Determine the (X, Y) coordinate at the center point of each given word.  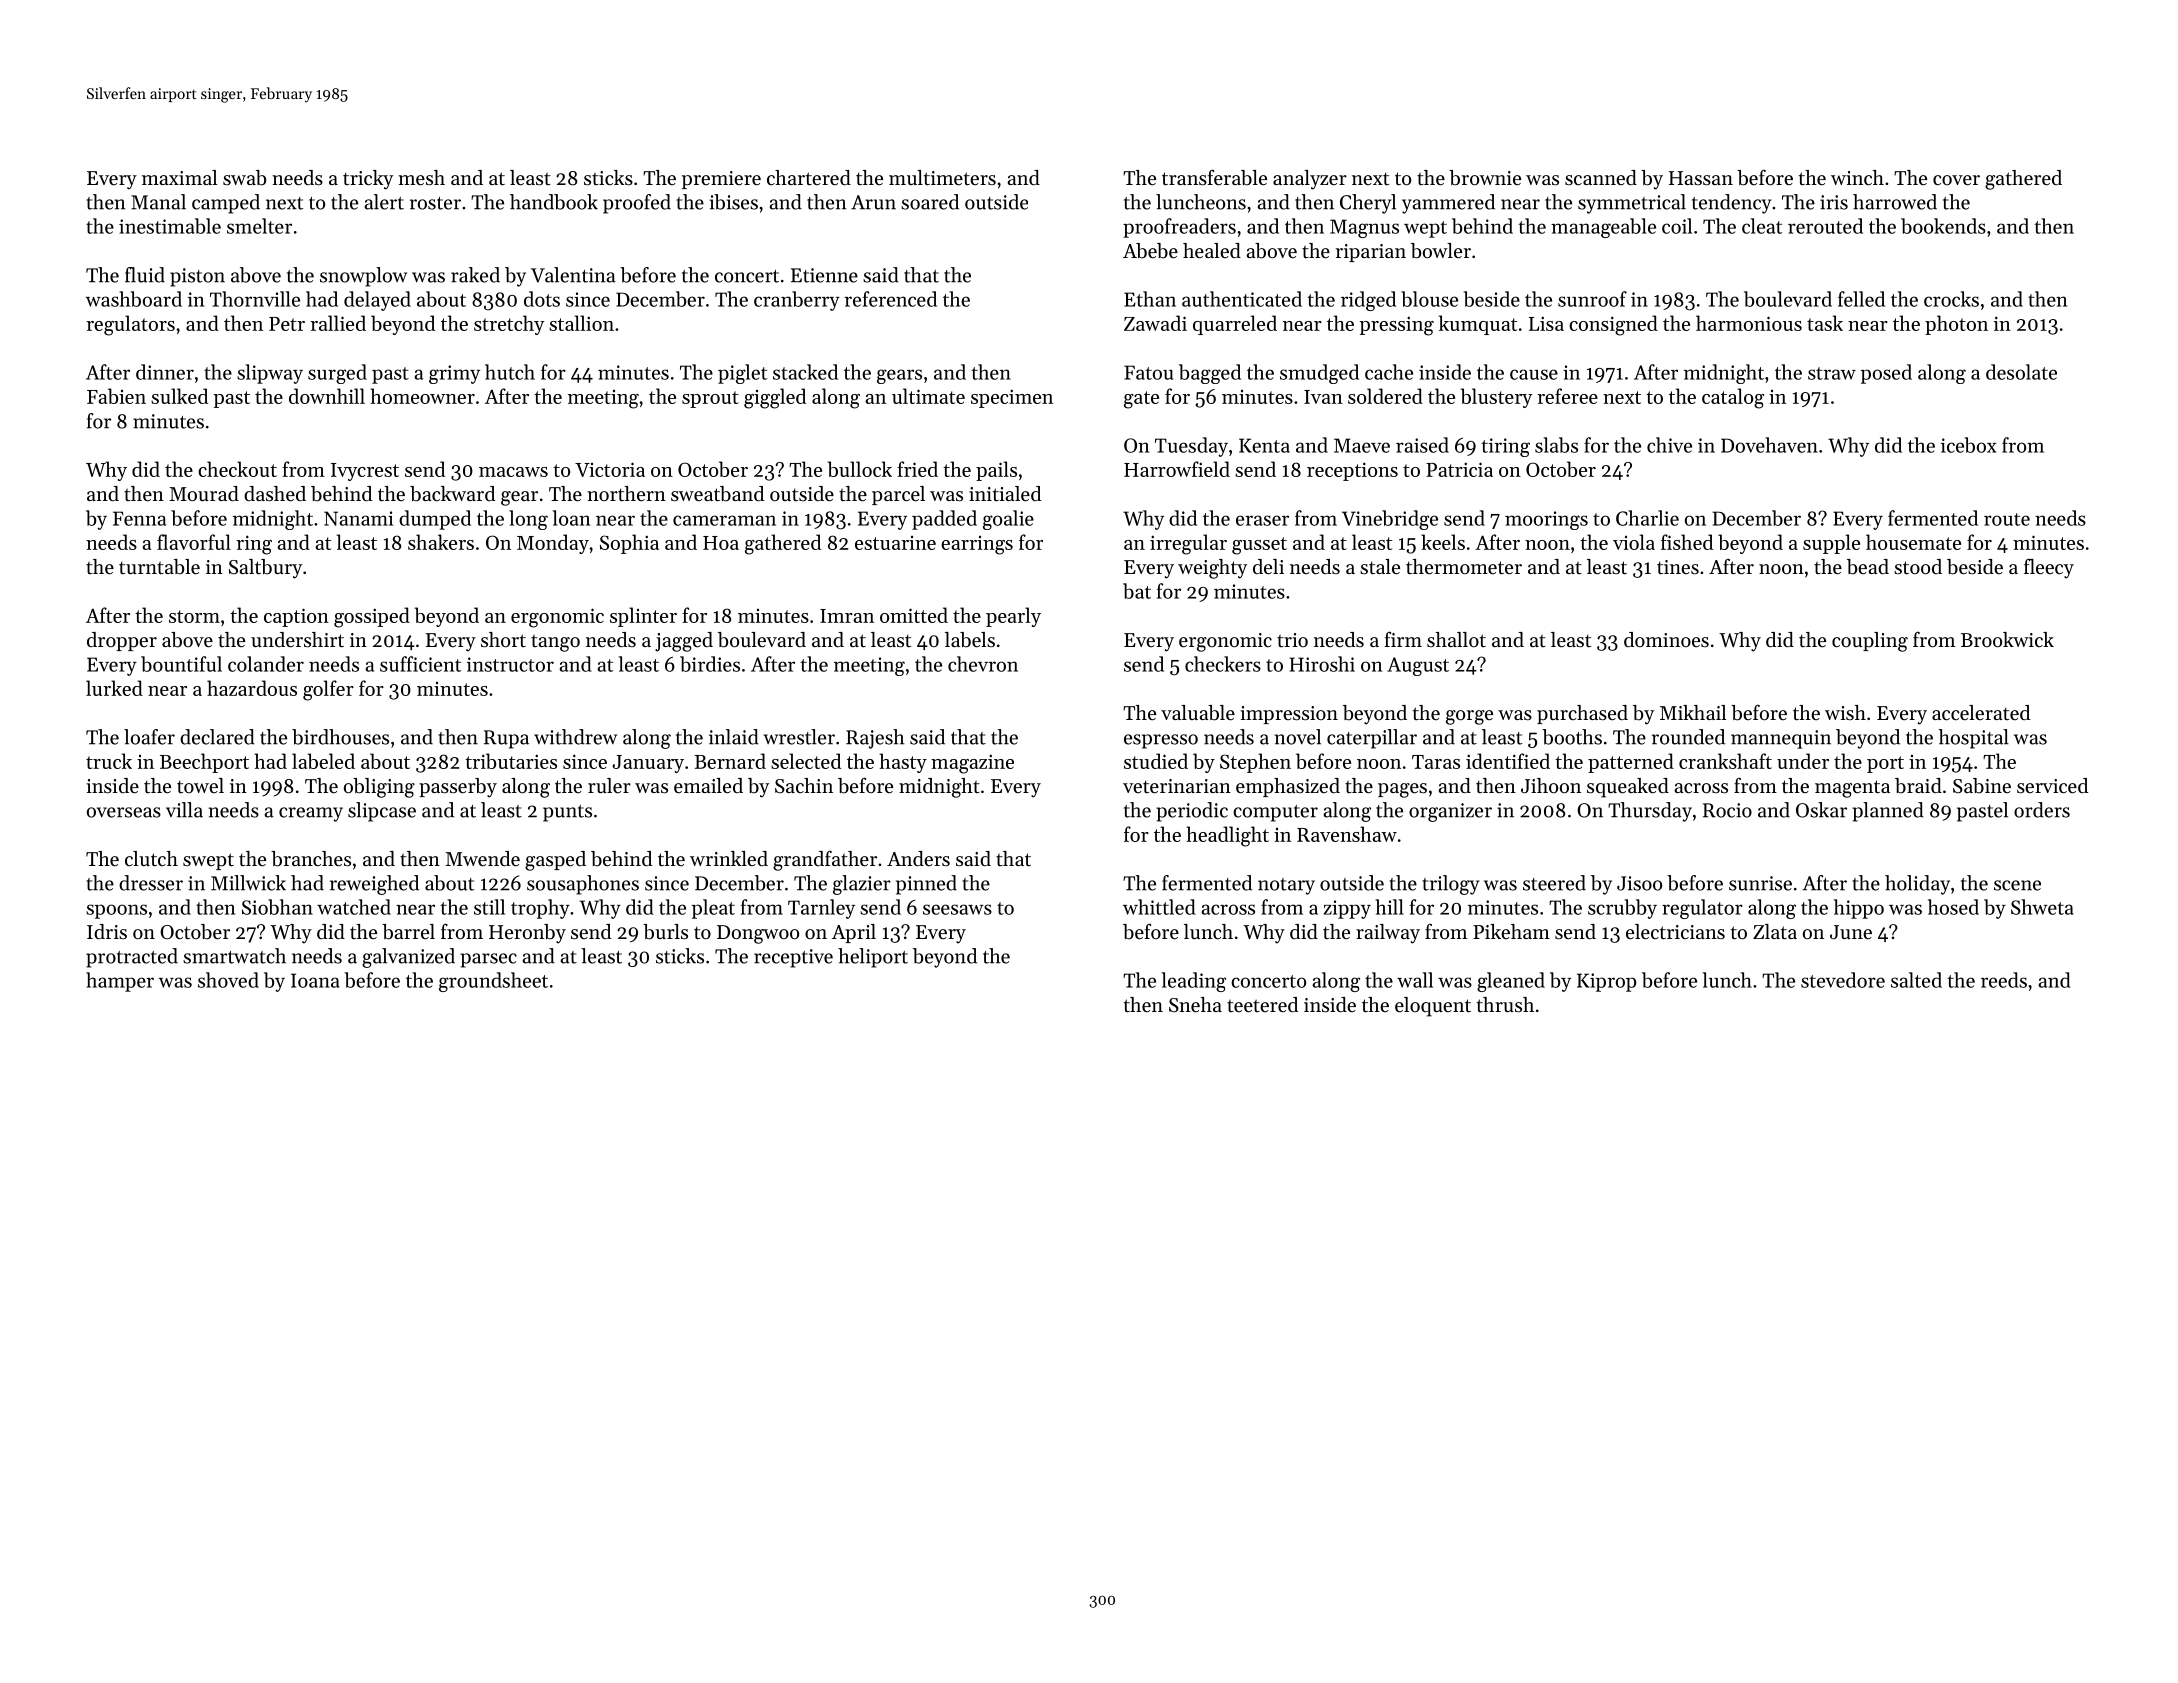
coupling (1870, 642)
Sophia (629, 544)
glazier (862, 885)
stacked (805, 372)
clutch (151, 859)
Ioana (315, 980)
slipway (270, 374)
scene (2017, 885)
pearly (1013, 617)
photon (1956, 325)
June (1851, 932)
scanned (1601, 177)
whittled (1159, 907)
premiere (721, 180)
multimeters (942, 178)
